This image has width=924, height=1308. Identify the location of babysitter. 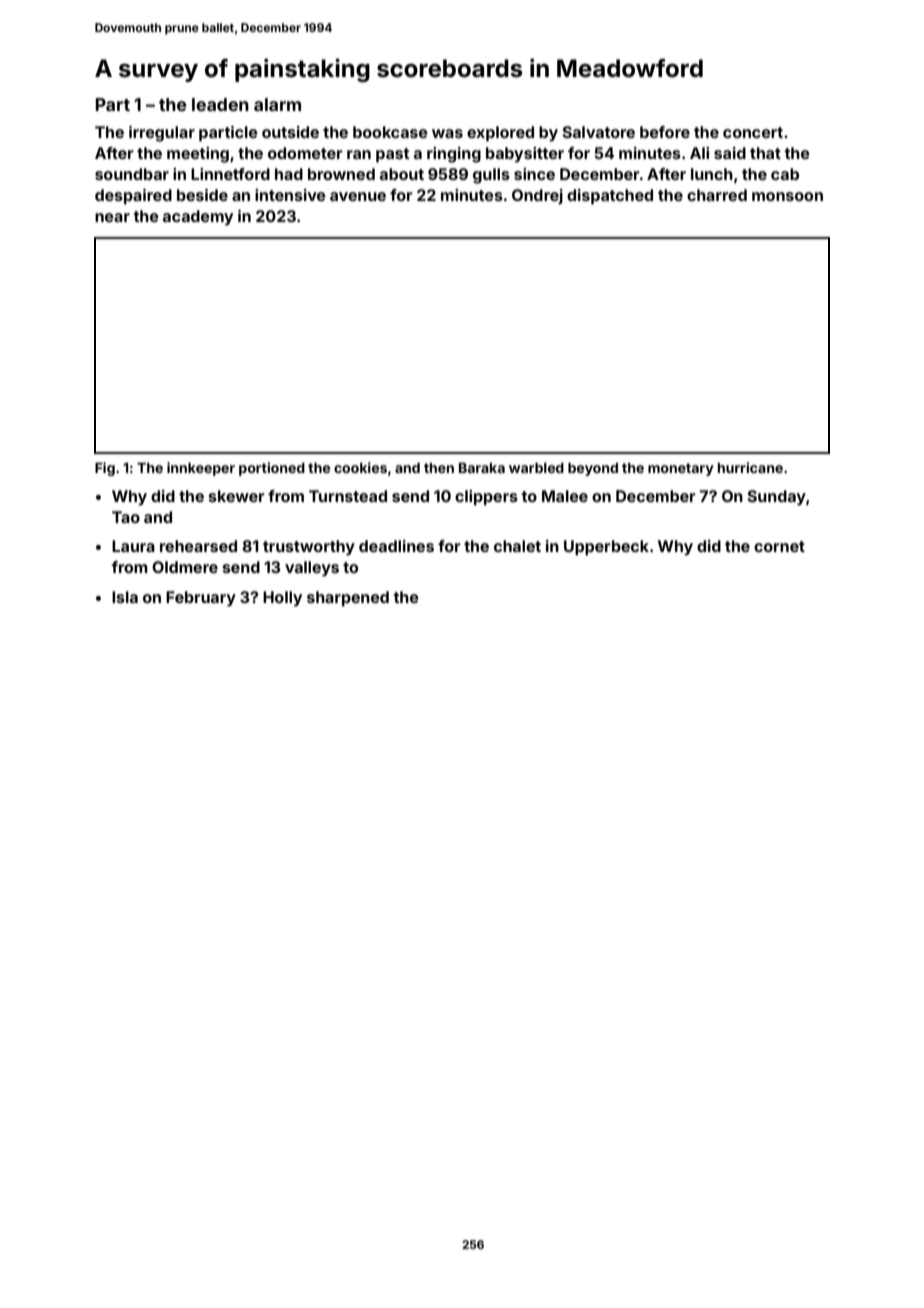
(525, 155).
